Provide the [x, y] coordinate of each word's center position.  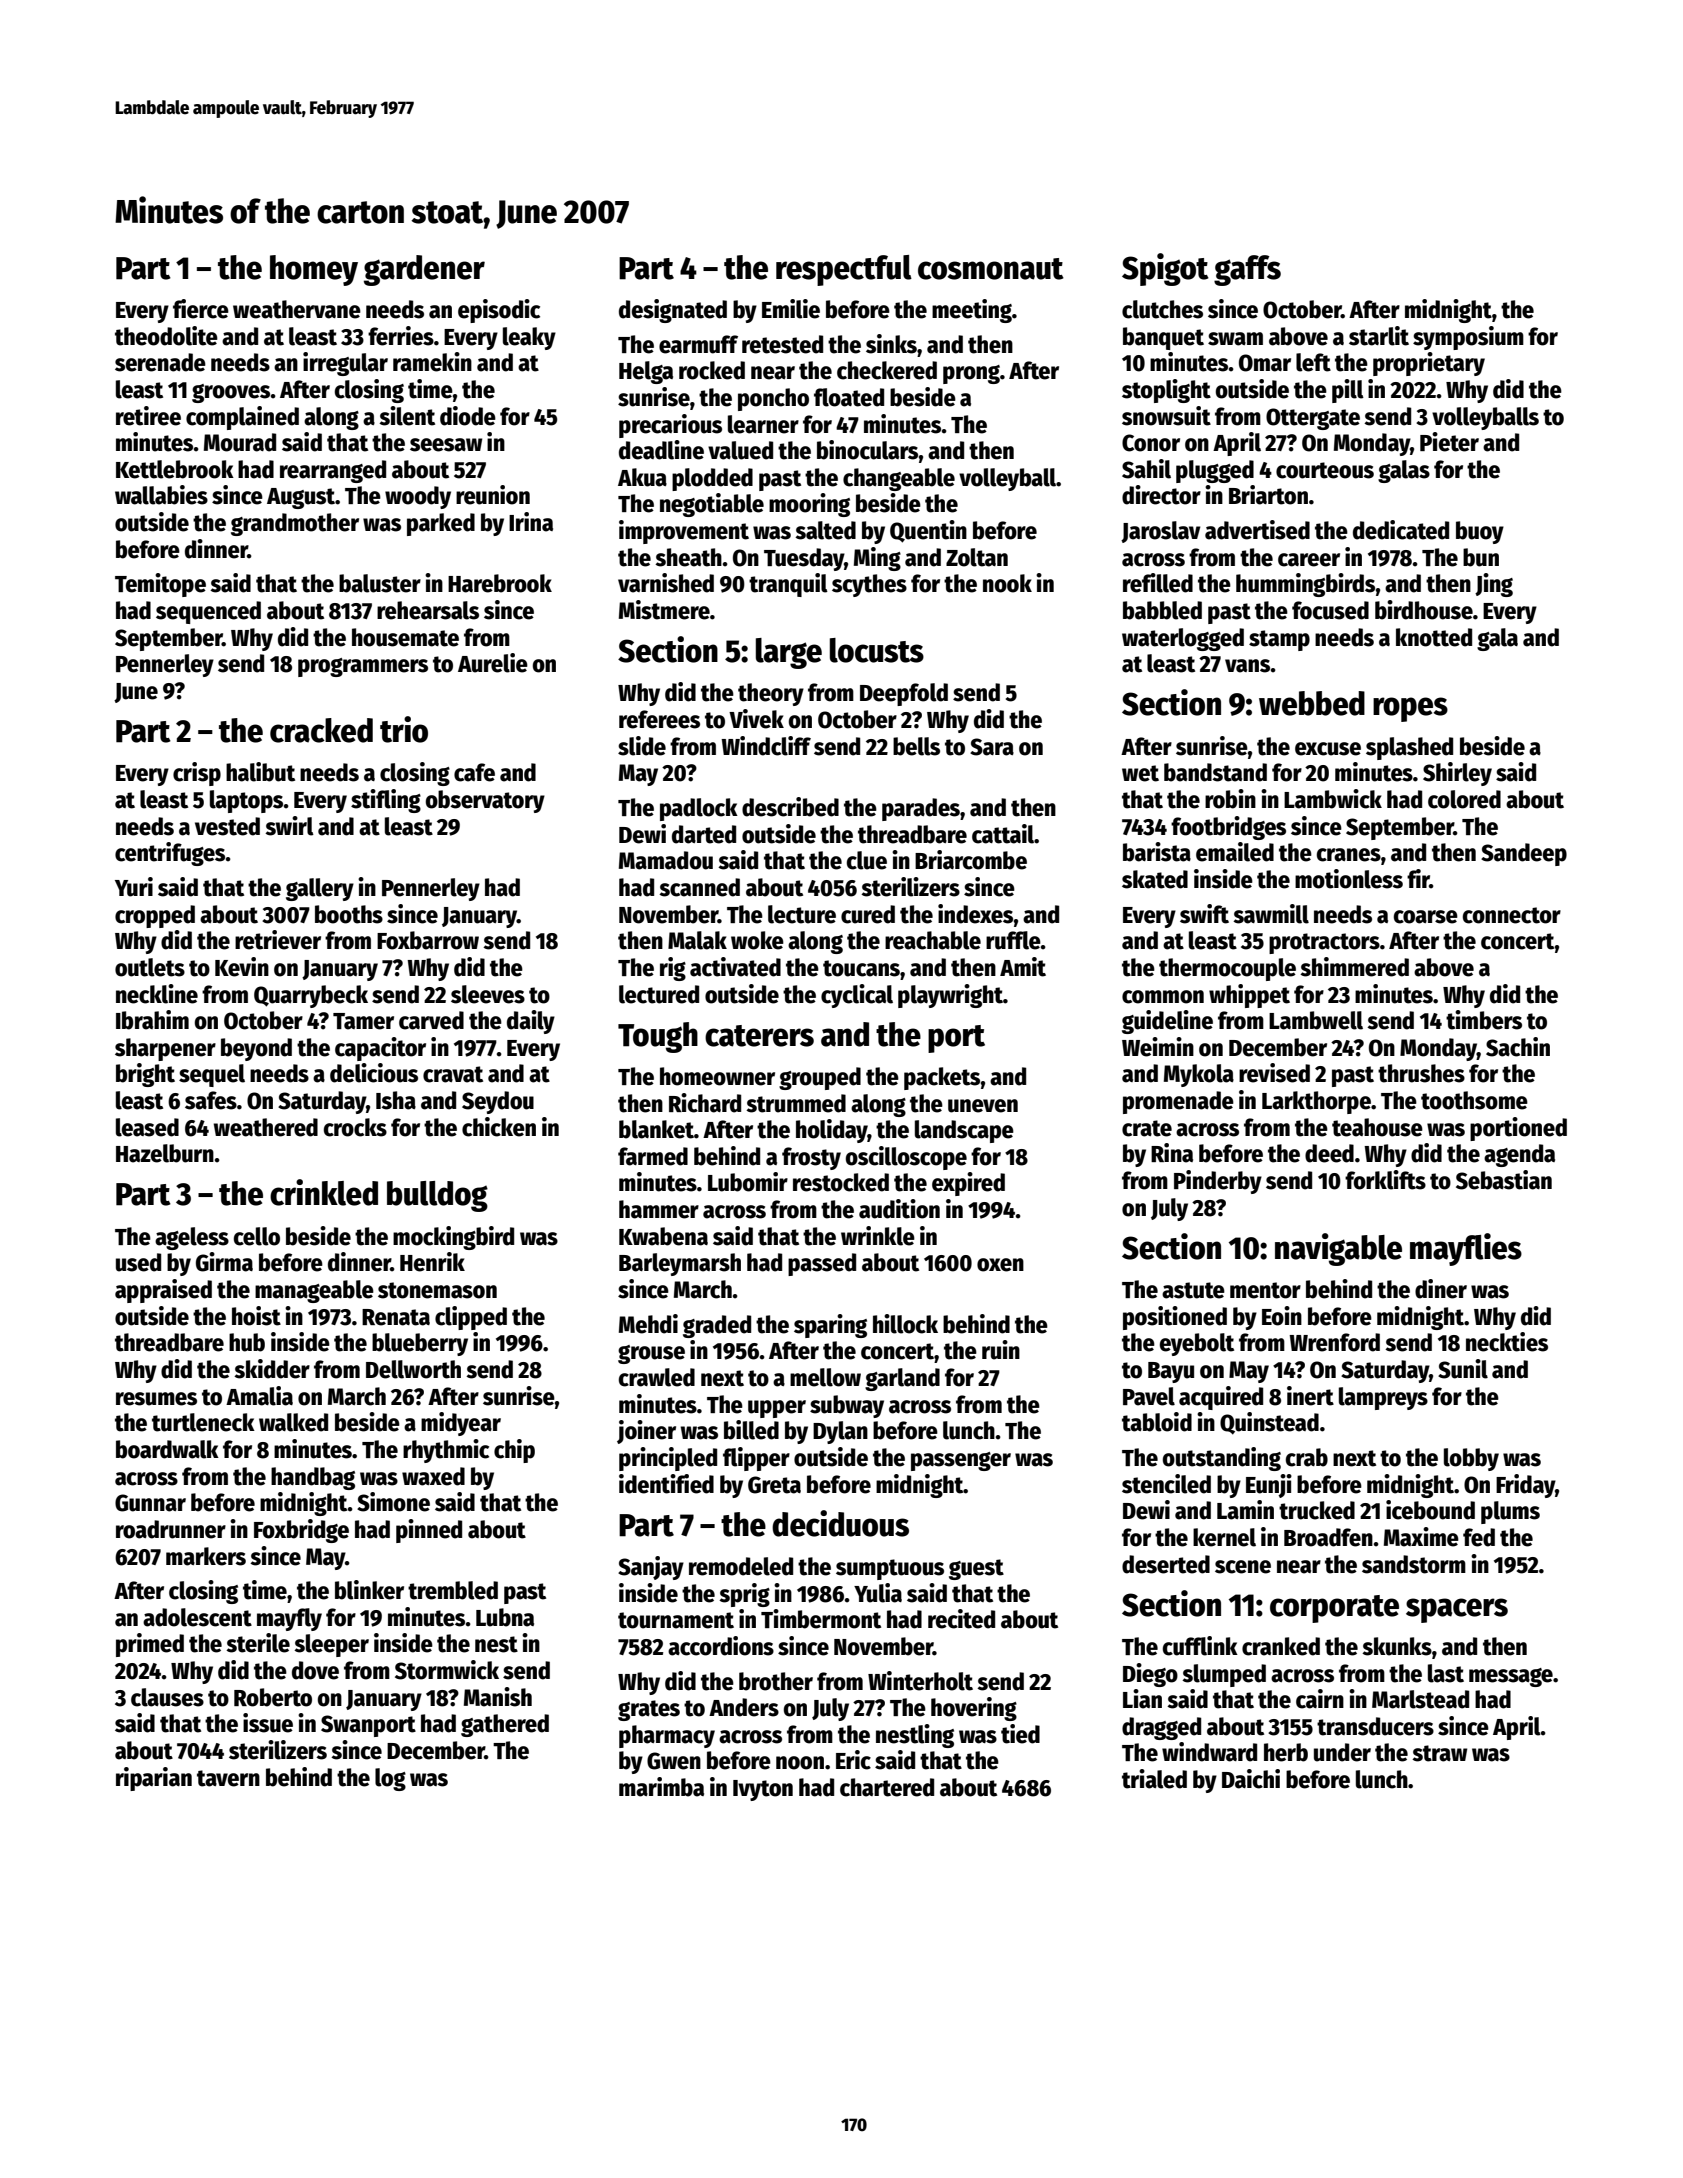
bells [916, 746]
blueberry [420, 1344]
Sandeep [1524, 854]
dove [315, 1670]
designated [673, 311]
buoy [1480, 532]
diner [1441, 1289]
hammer [659, 1209]
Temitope [160, 585]
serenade [160, 362]
